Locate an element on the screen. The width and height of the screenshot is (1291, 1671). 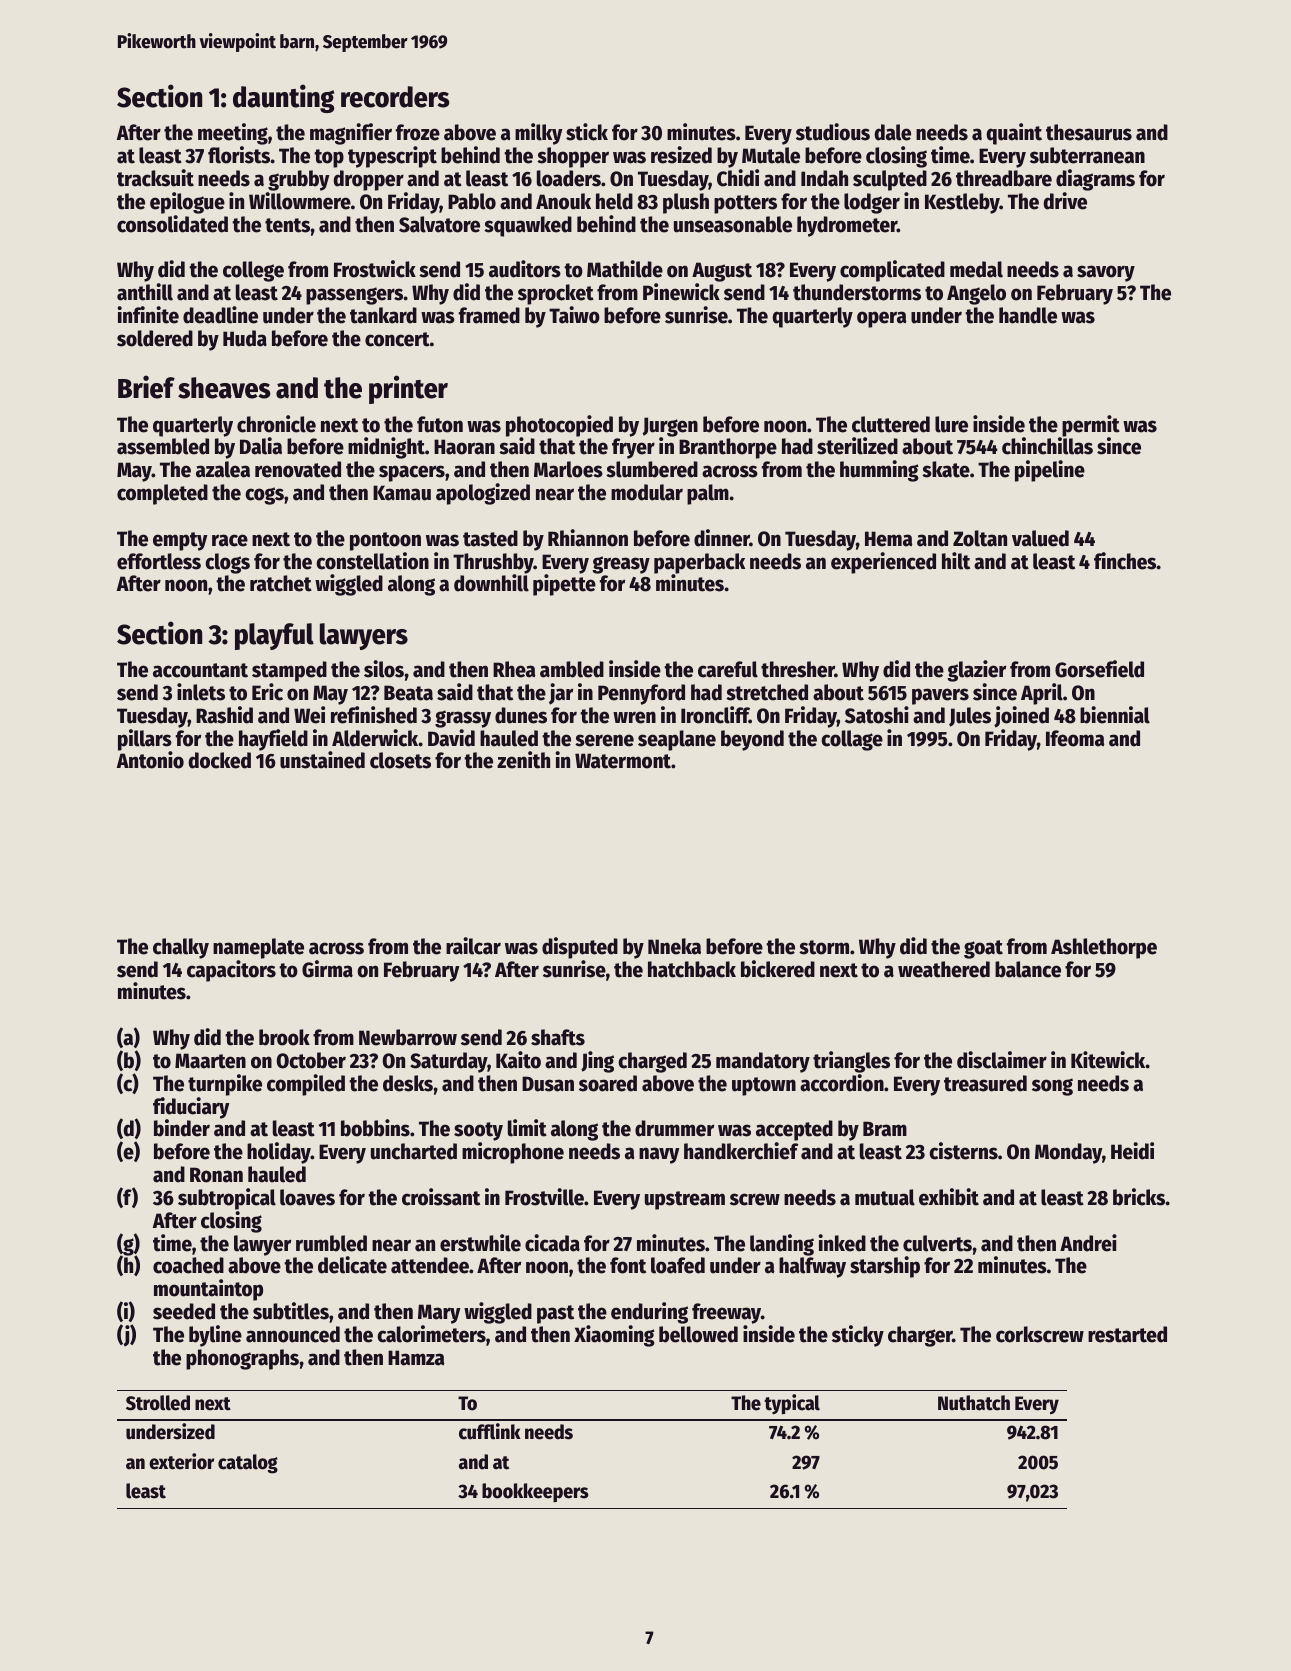
meeting is located at coordinates (233, 134).
